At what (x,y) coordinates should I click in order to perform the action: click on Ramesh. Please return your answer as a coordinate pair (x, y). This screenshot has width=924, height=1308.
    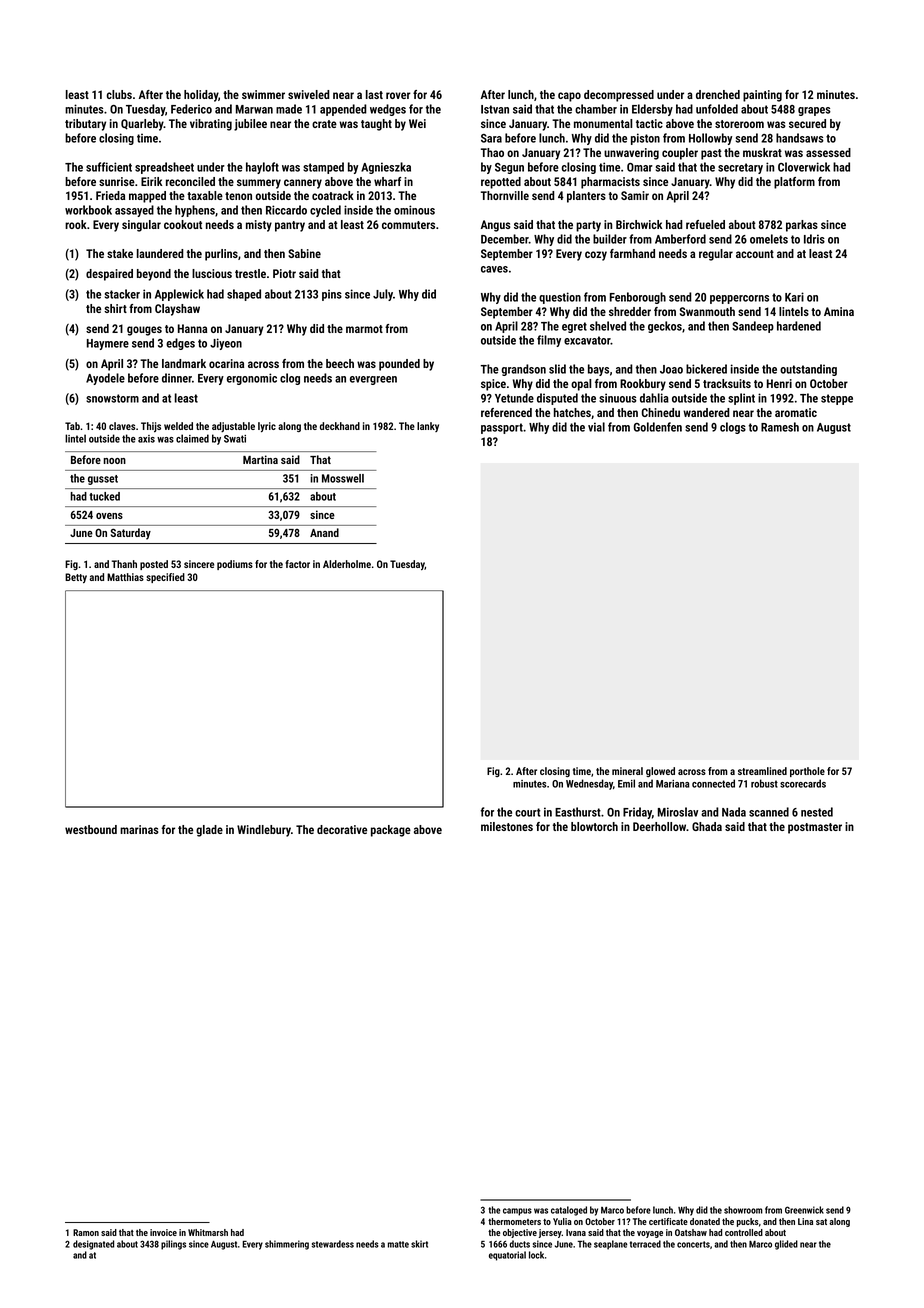
    Looking at the image, I should click on (780, 427).
